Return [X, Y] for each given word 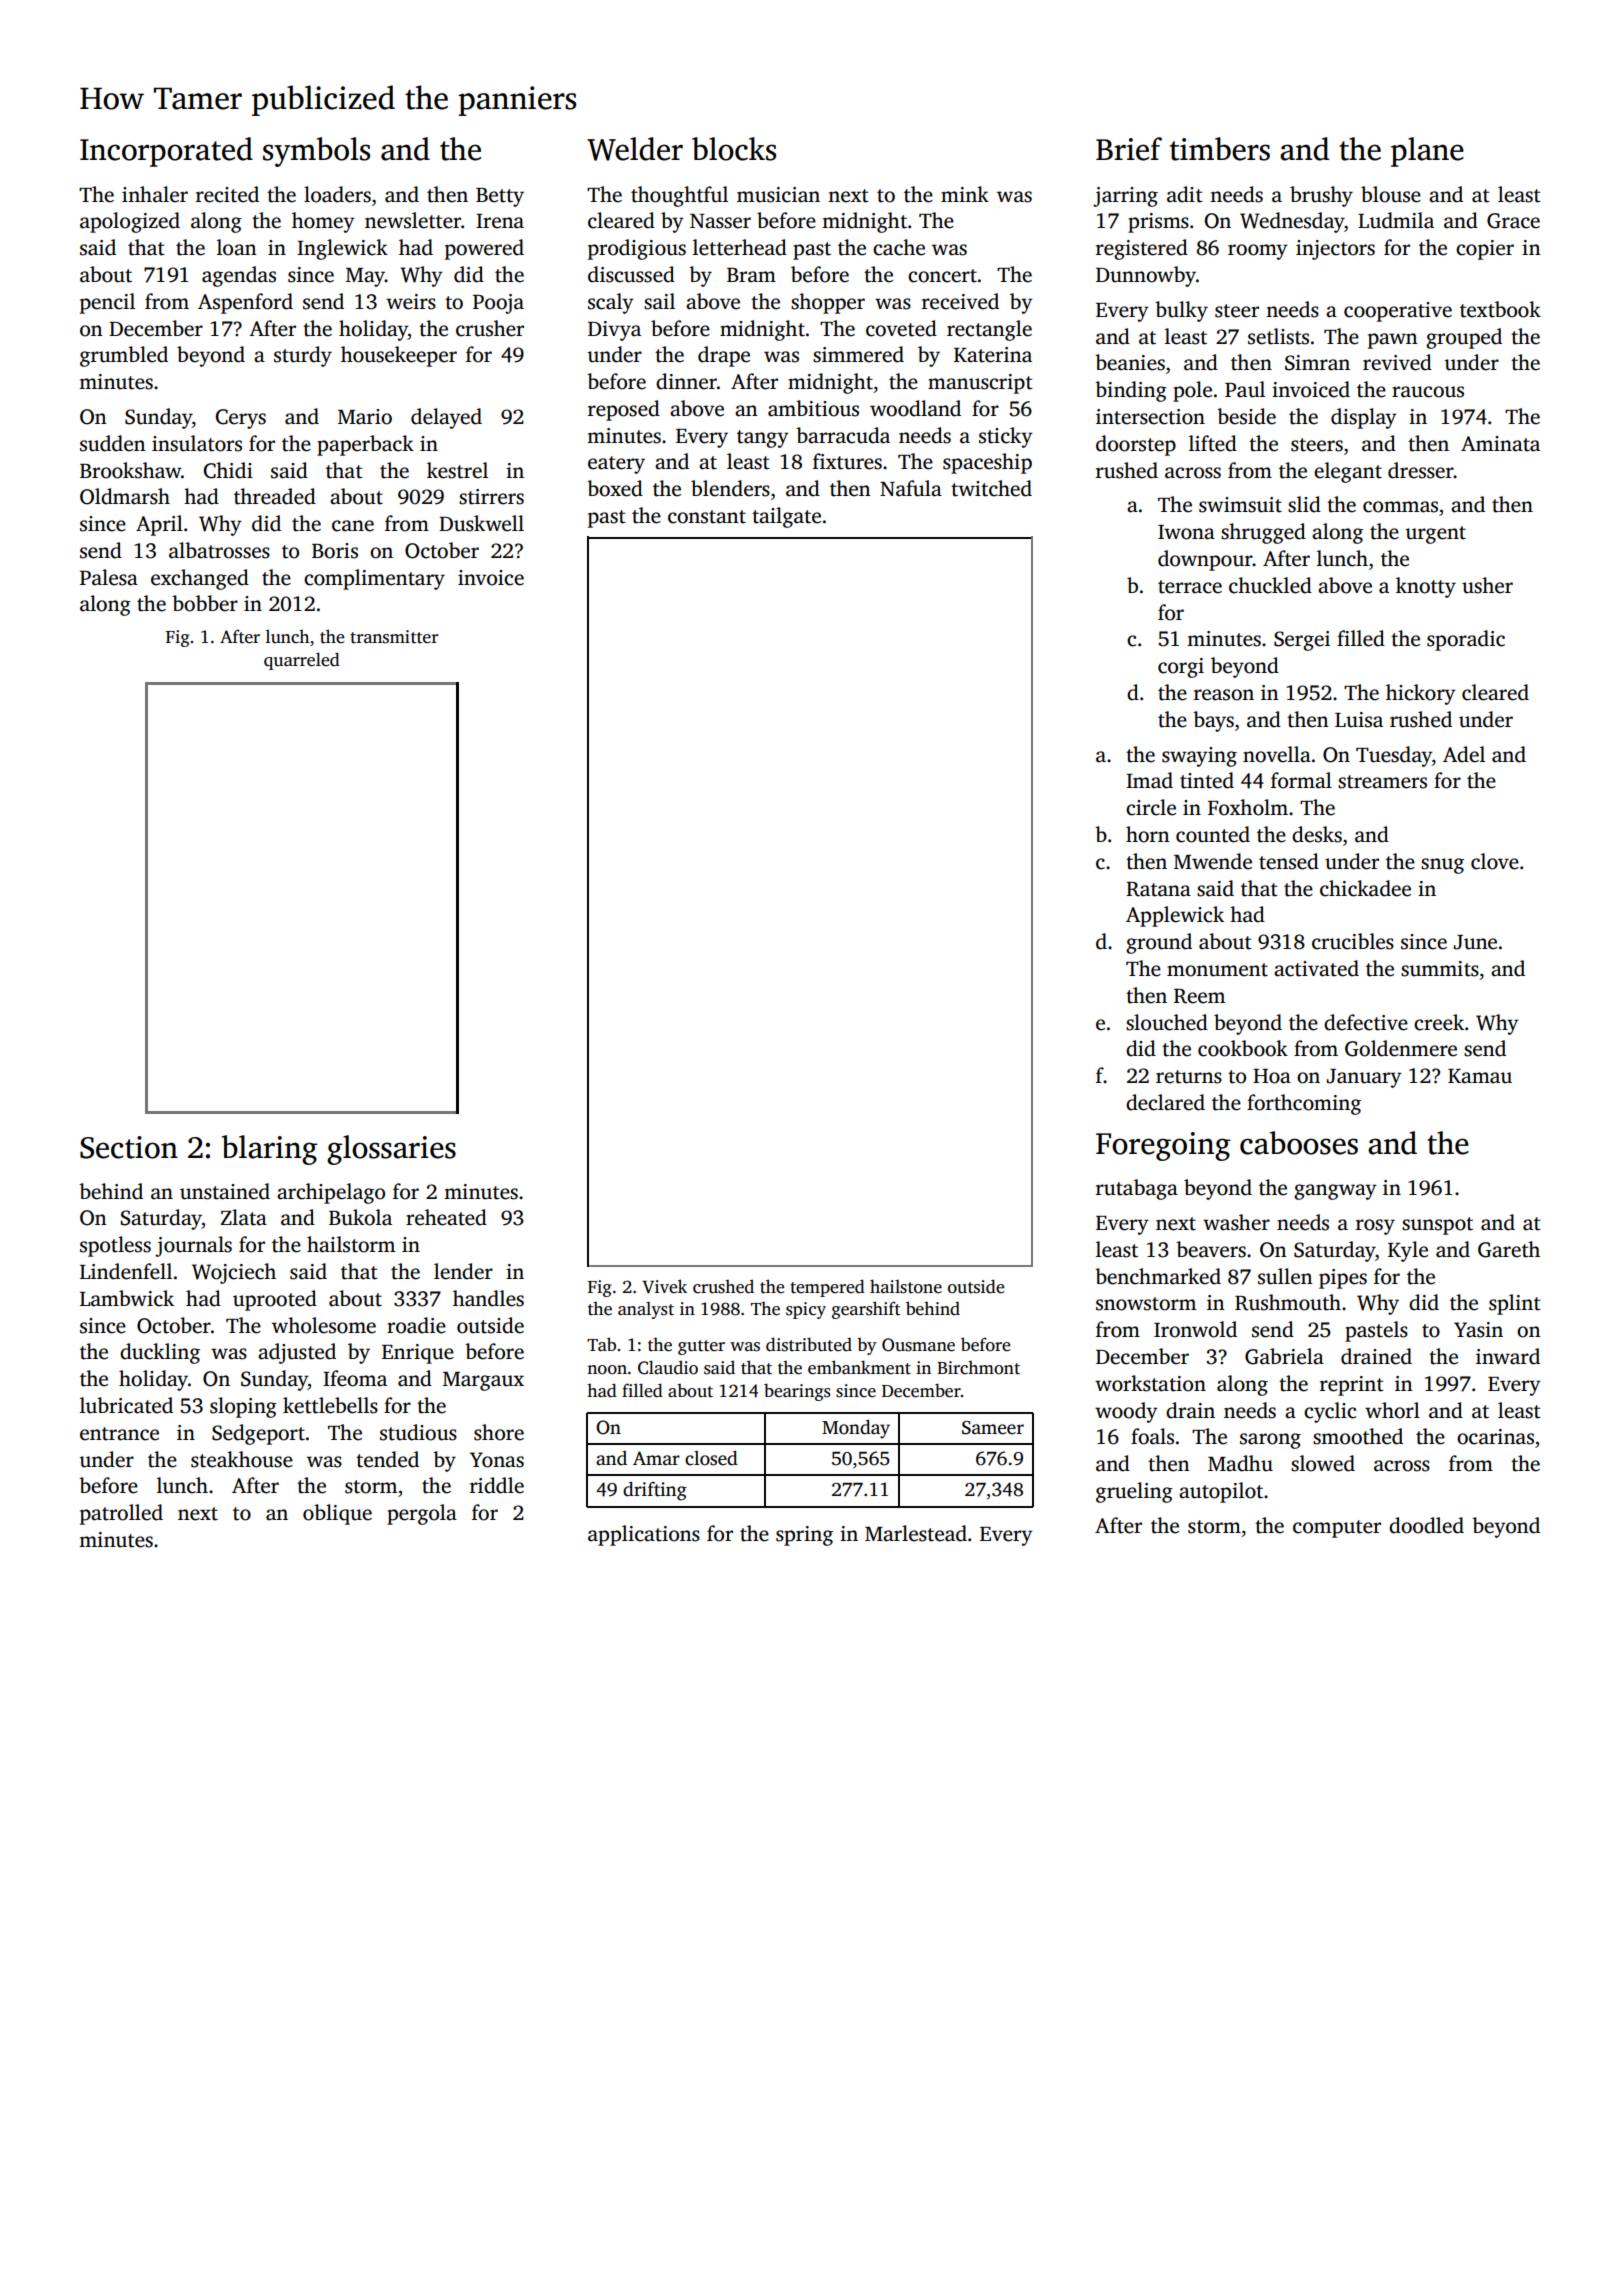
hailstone [906, 1286]
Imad [1149, 780]
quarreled [302, 661]
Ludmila [1396, 220]
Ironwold [1195, 1329]
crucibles [1353, 941]
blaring [270, 1150]
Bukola [360, 1217]
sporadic [1466, 640]
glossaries [391, 1150]
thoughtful [679, 196]
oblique [337, 1514]
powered [484, 249]
